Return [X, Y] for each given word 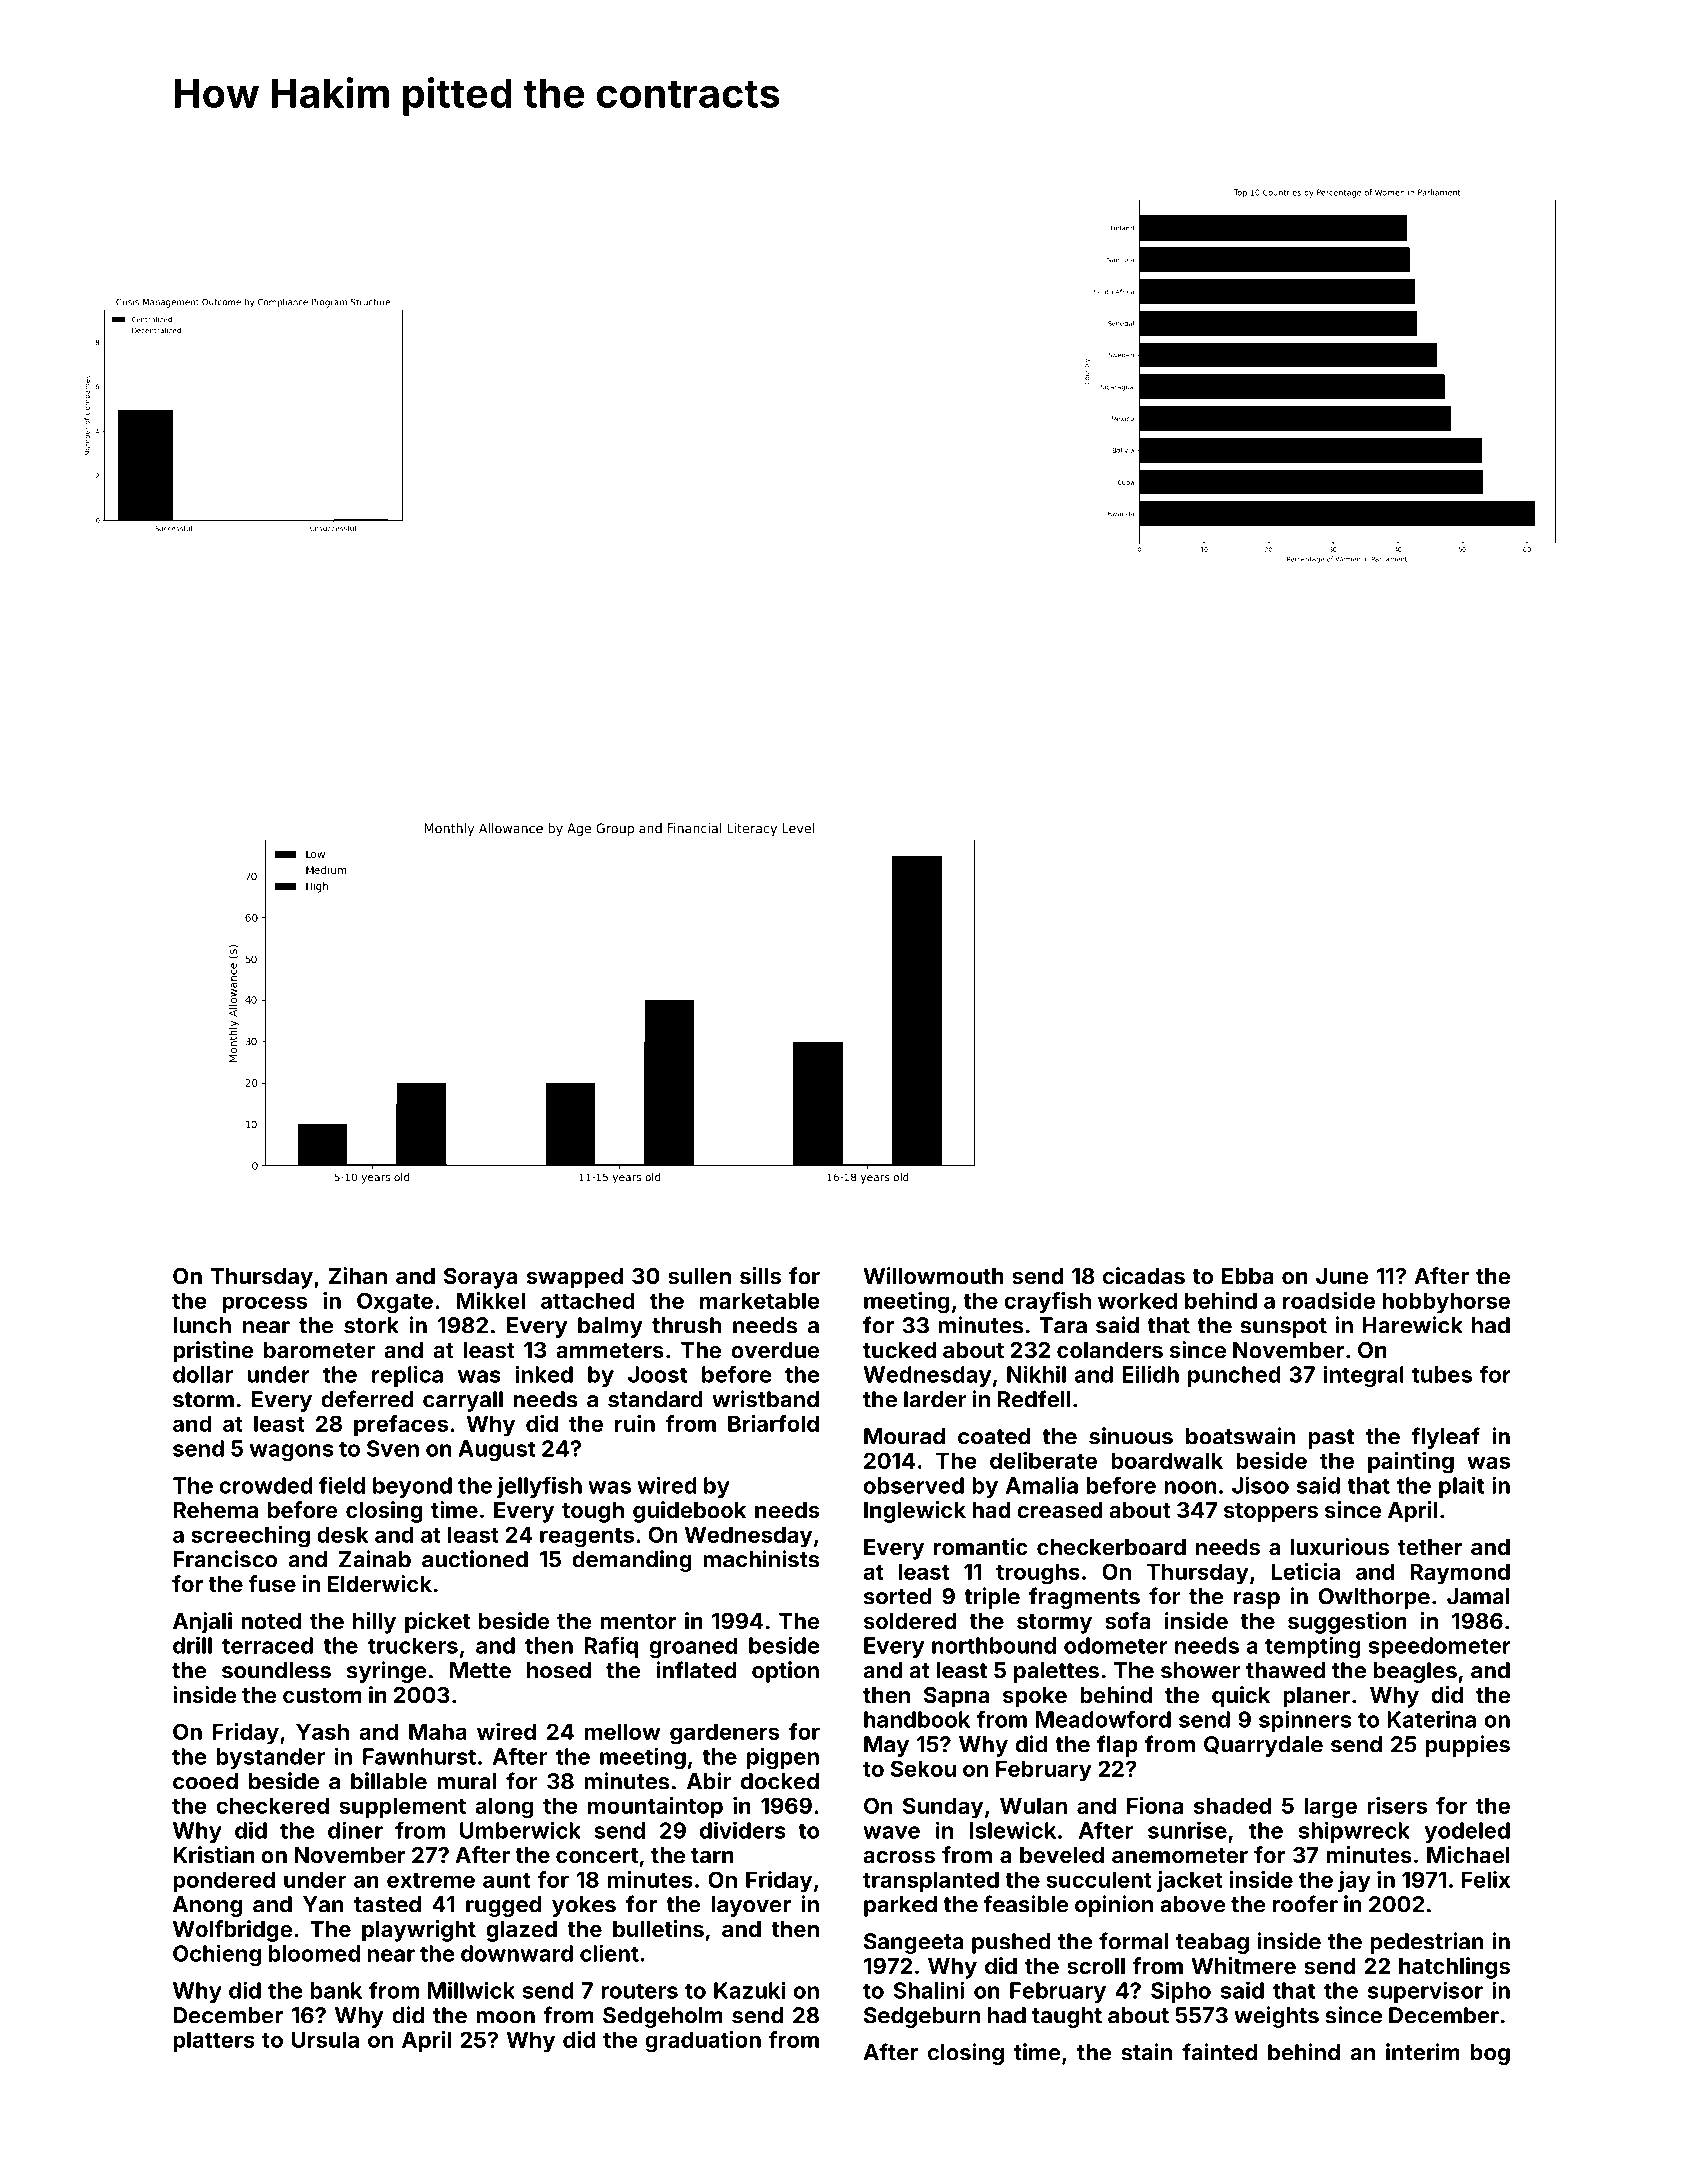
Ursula [325, 2039]
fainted [1219, 2052]
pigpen [783, 1758]
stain [1146, 2052]
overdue [775, 1350]
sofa [1128, 1620]
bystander [271, 1758]
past [1331, 1439]
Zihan [358, 1275]
